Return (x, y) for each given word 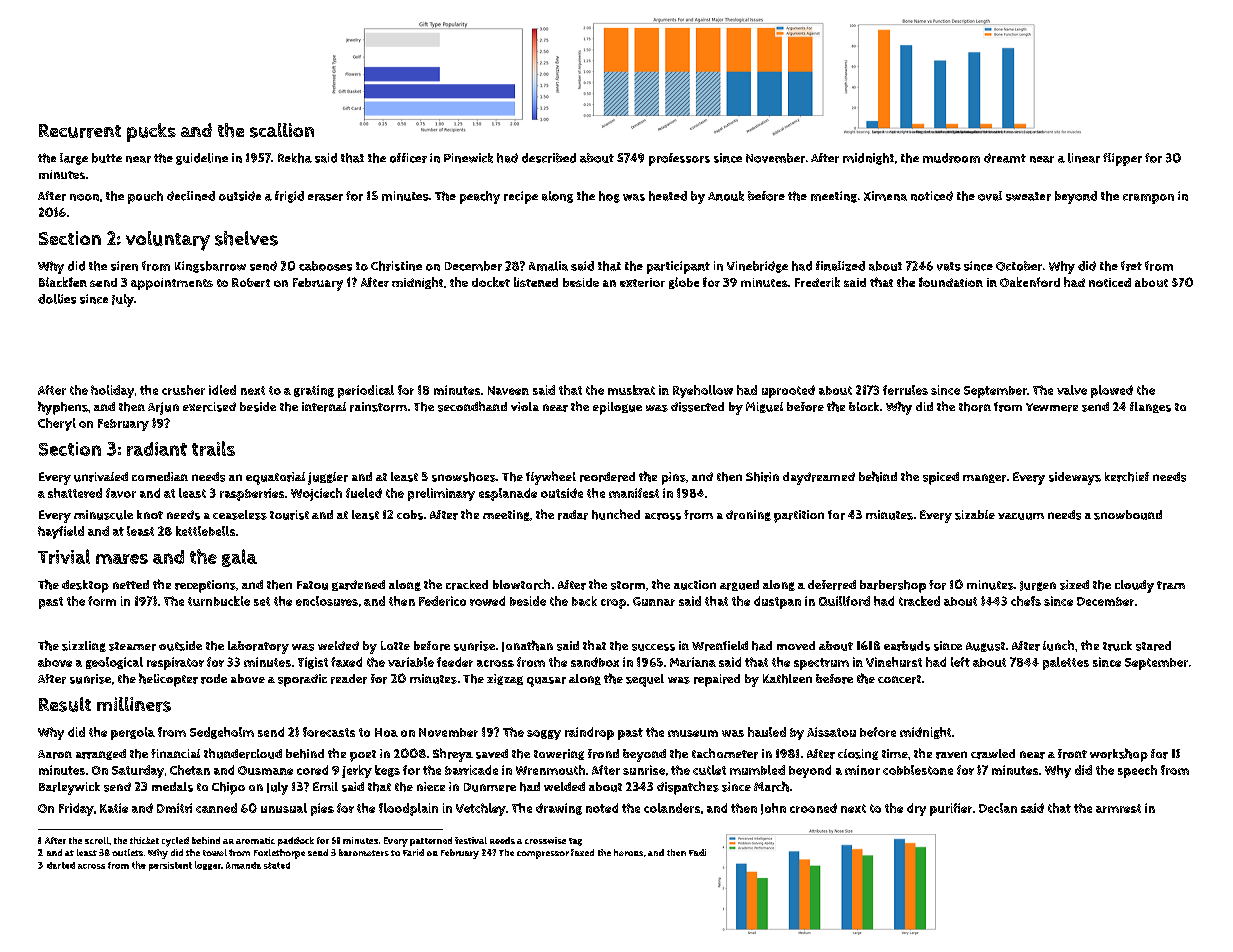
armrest (1118, 808)
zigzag (505, 679)
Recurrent (80, 131)
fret (1131, 266)
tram (1171, 585)
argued (739, 585)
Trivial (64, 556)
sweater (1028, 196)
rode (214, 679)
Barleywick (69, 788)
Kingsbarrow (210, 267)
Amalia (548, 266)
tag (575, 842)
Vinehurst (894, 662)
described (549, 158)
